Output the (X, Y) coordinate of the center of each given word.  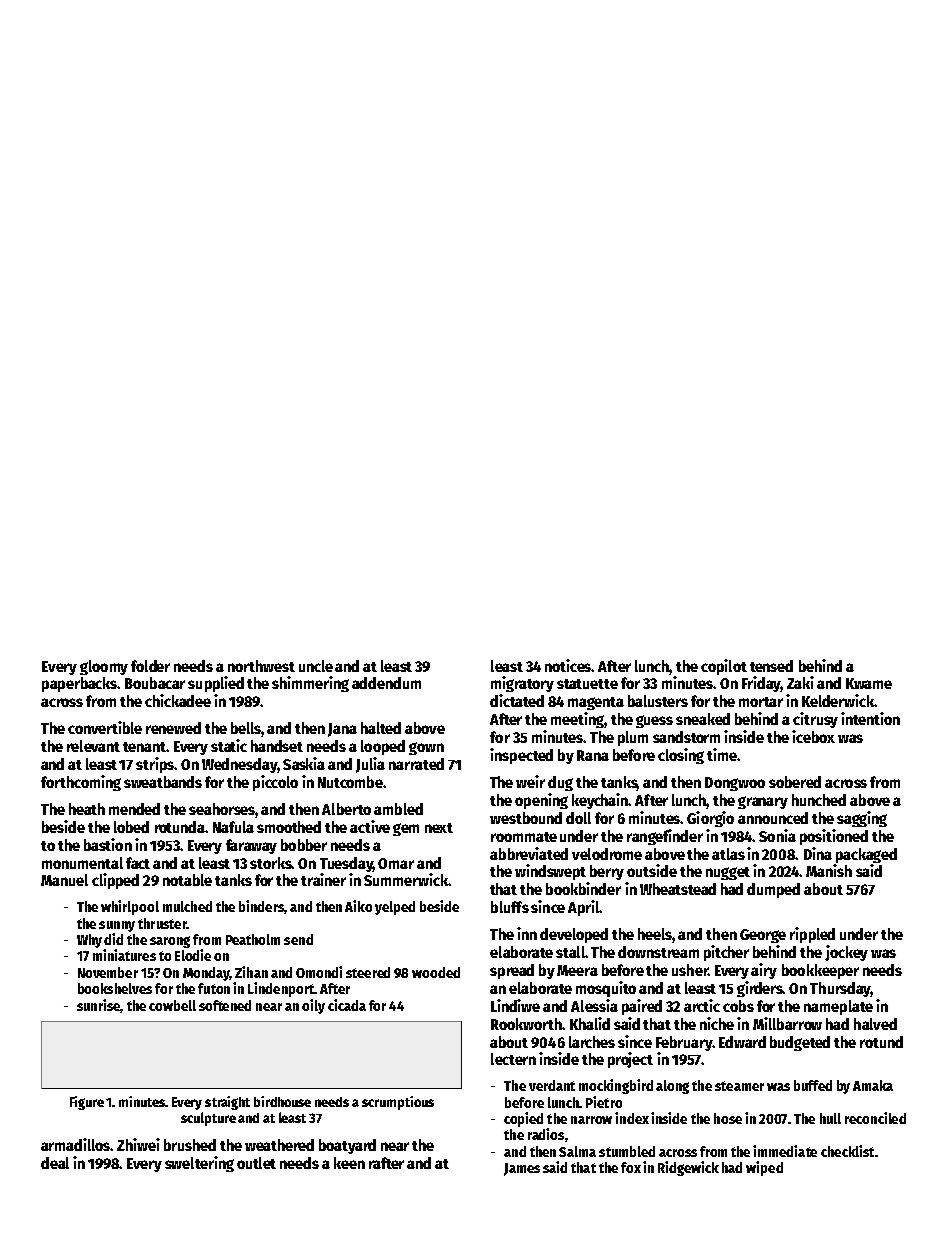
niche (717, 1023)
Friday (761, 684)
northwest (261, 666)
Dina (818, 853)
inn (527, 933)
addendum (386, 683)
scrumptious (398, 1103)
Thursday (840, 989)
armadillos (76, 1144)
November (108, 972)
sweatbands (163, 782)
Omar (396, 863)
